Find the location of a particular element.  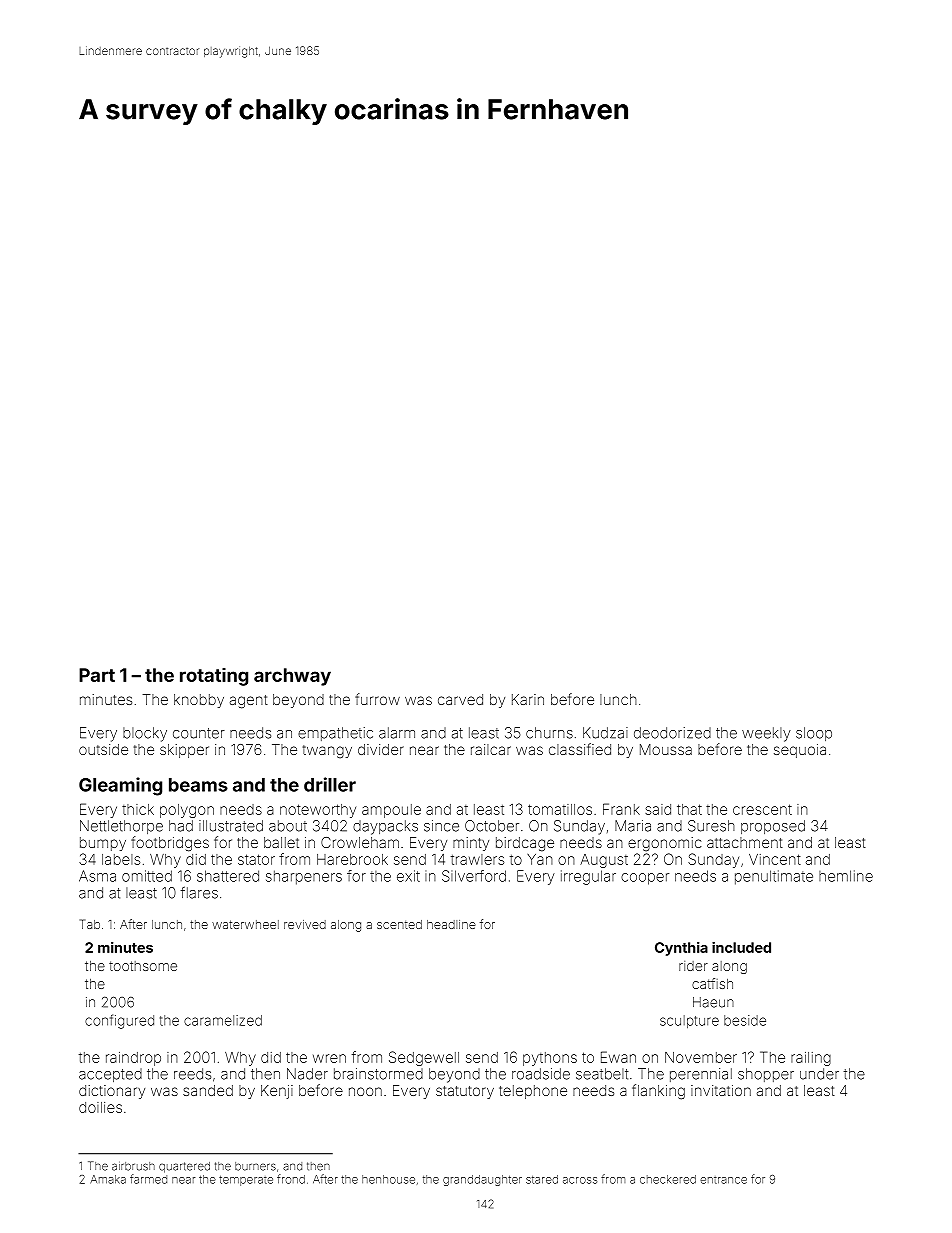

Haeun is located at coordinates (713, 1002).
